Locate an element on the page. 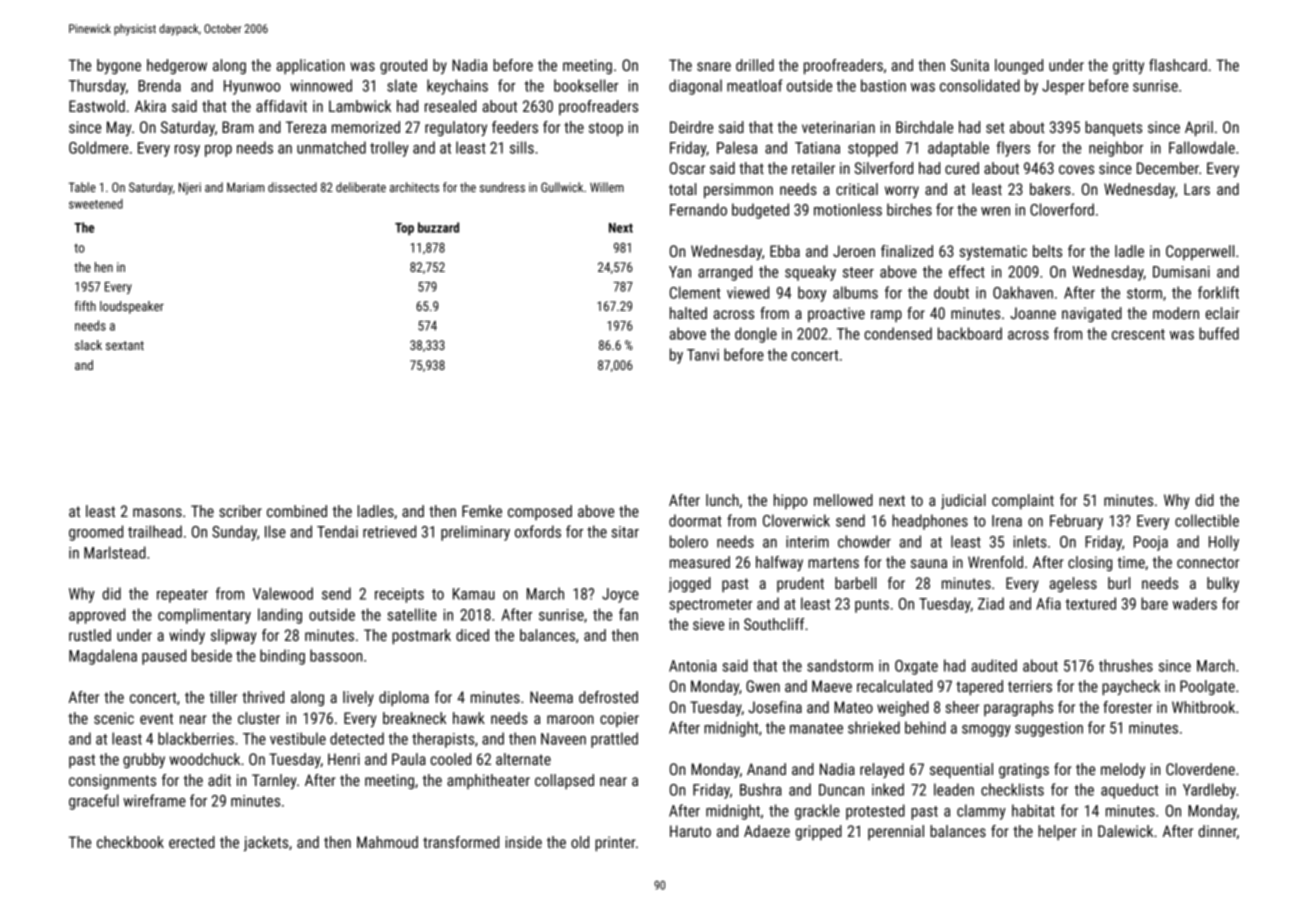 This page has height=924, width=1308. printer is located at coordinates (615, 843).
